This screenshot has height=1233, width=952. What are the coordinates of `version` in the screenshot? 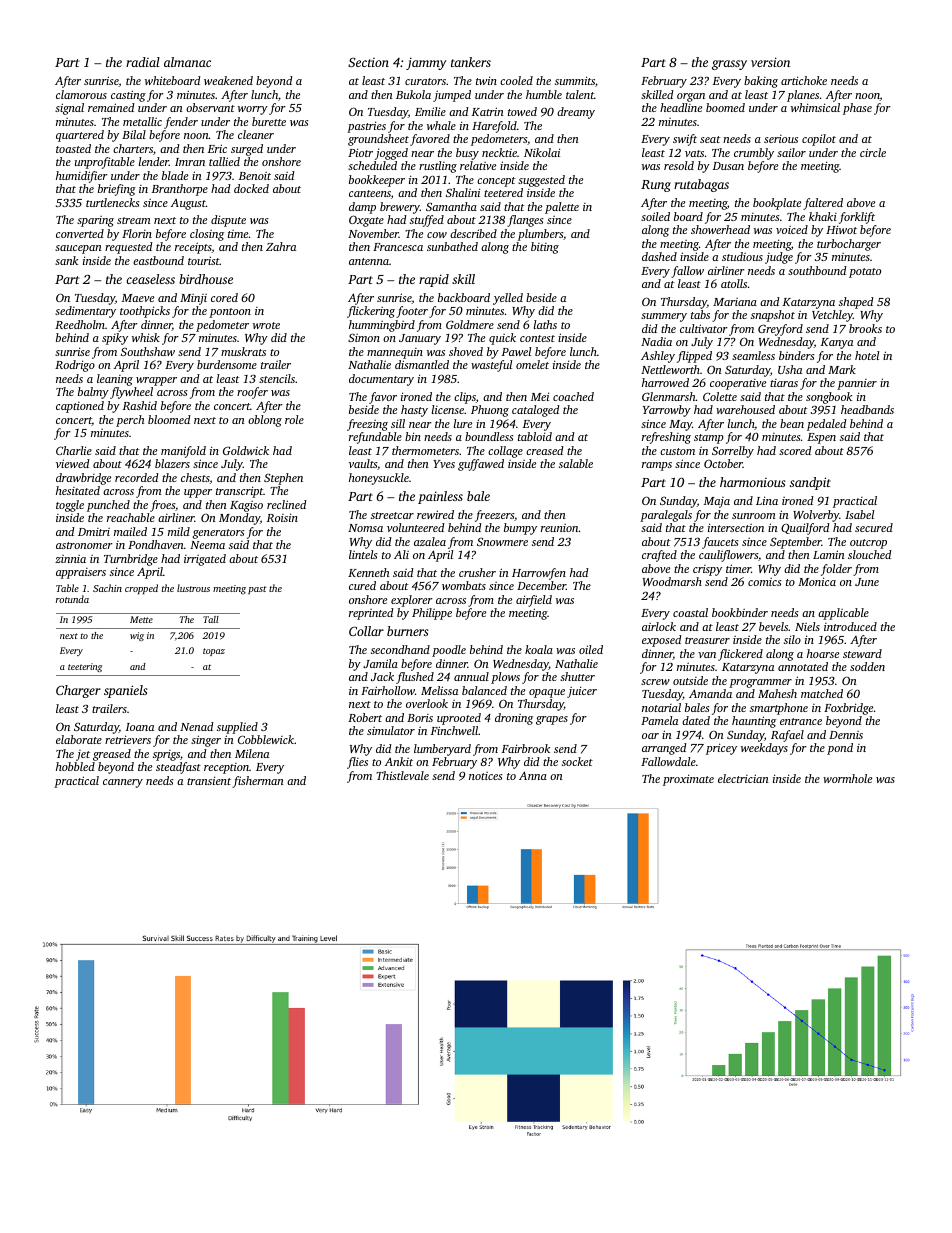 It's located at (770, 62).
